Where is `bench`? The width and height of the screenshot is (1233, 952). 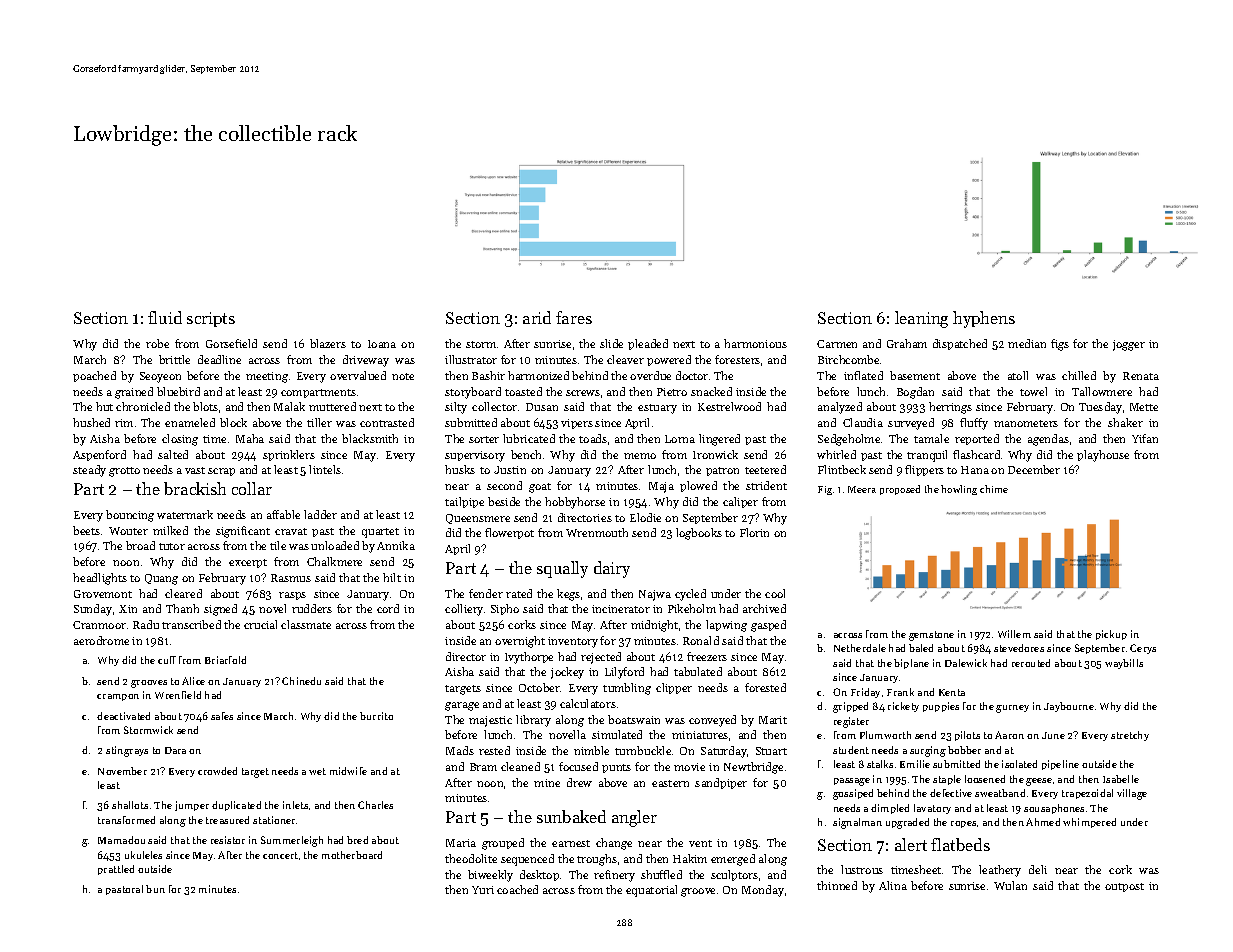 bench is located at coordinates (526, 454).
